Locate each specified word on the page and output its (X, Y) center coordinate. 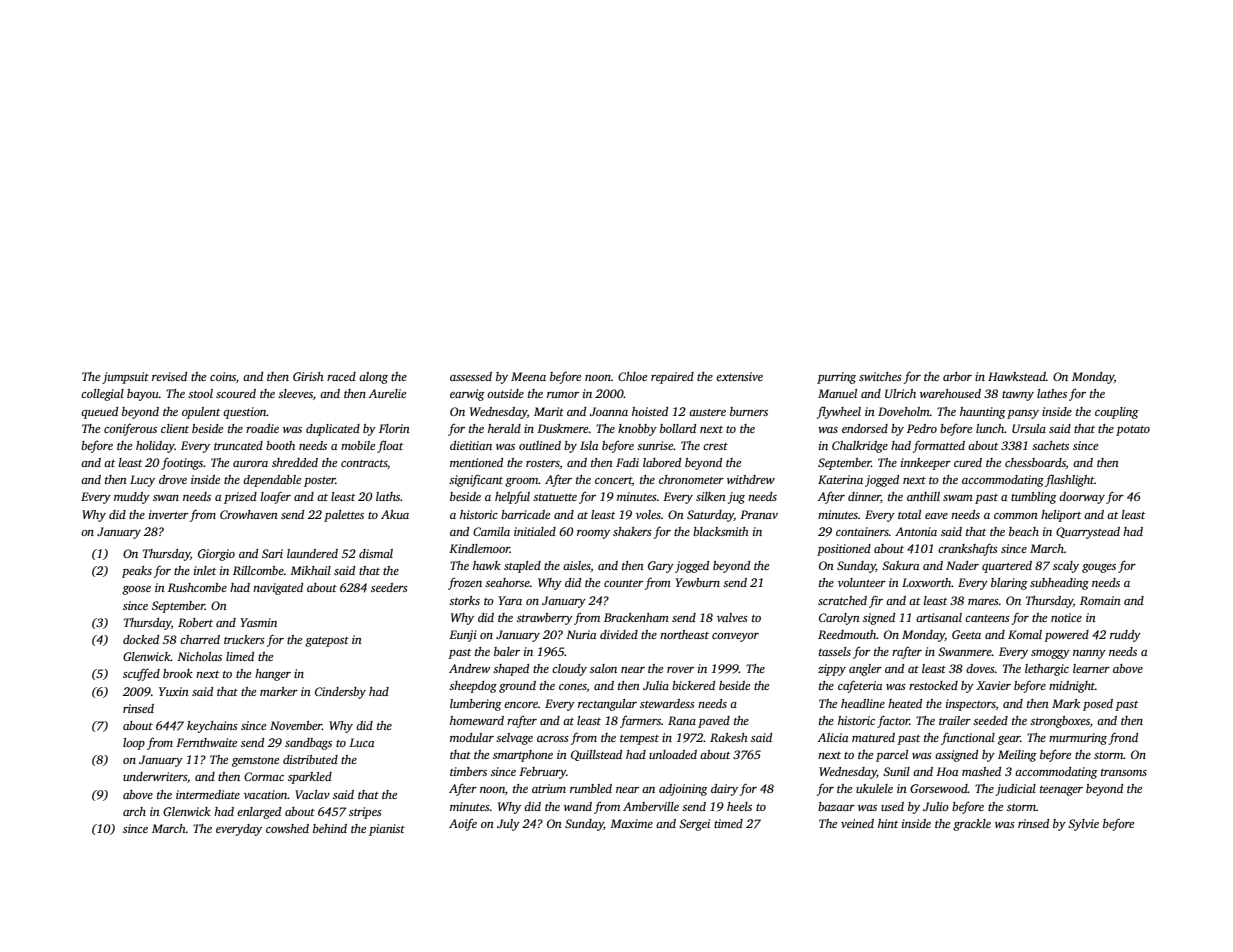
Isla (589, 445)
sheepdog (473, 687)
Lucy (142, 481)
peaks (137, 572)
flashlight (1069, 481)
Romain (1100, 600)
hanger (273, 675)
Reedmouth (847, 634)
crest (715, 446)
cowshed (287, 828)
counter (623, 583)
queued (99, 413)
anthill (923, 496)
